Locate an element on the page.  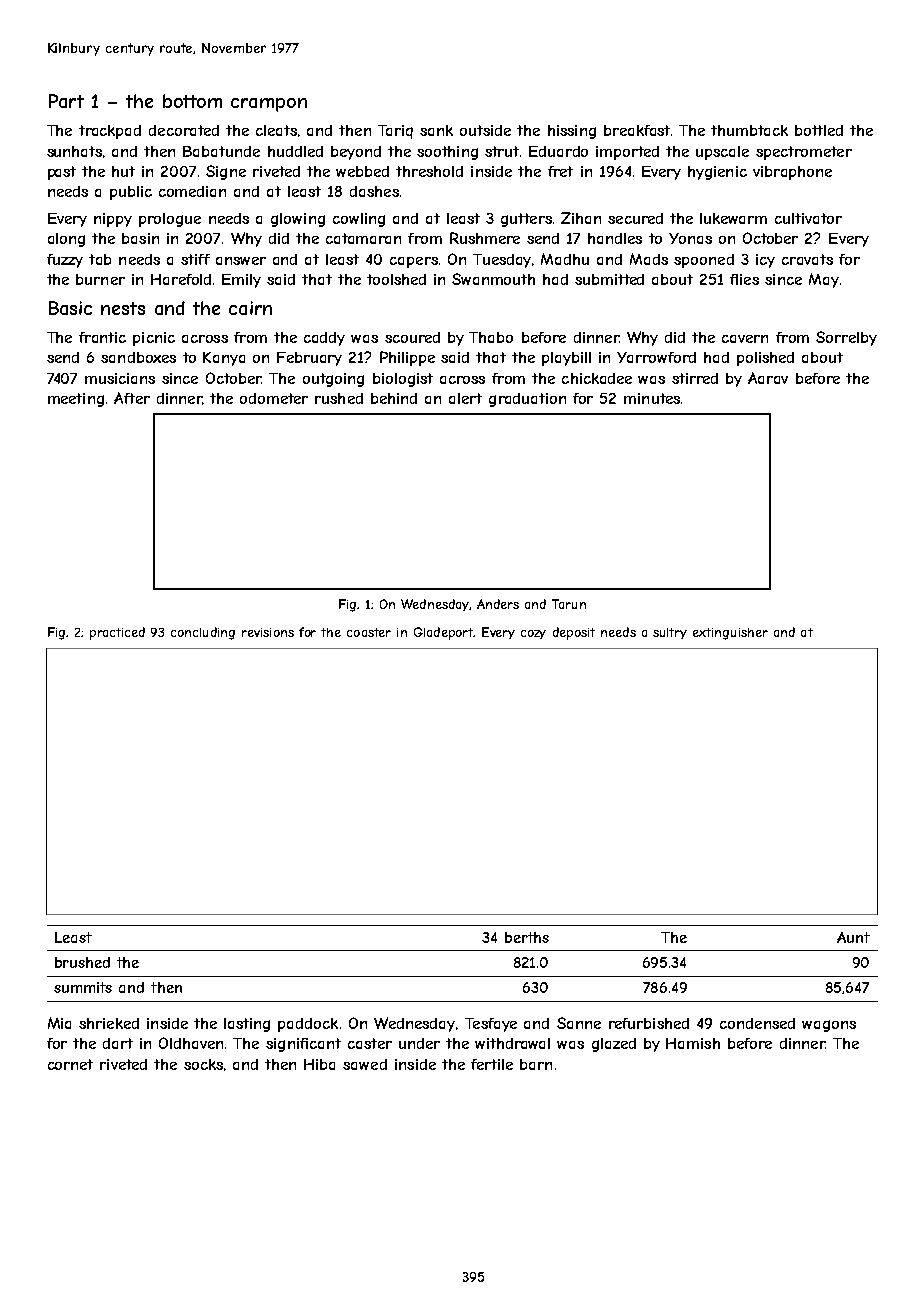
sultry is located at coordinates (670, 633).
